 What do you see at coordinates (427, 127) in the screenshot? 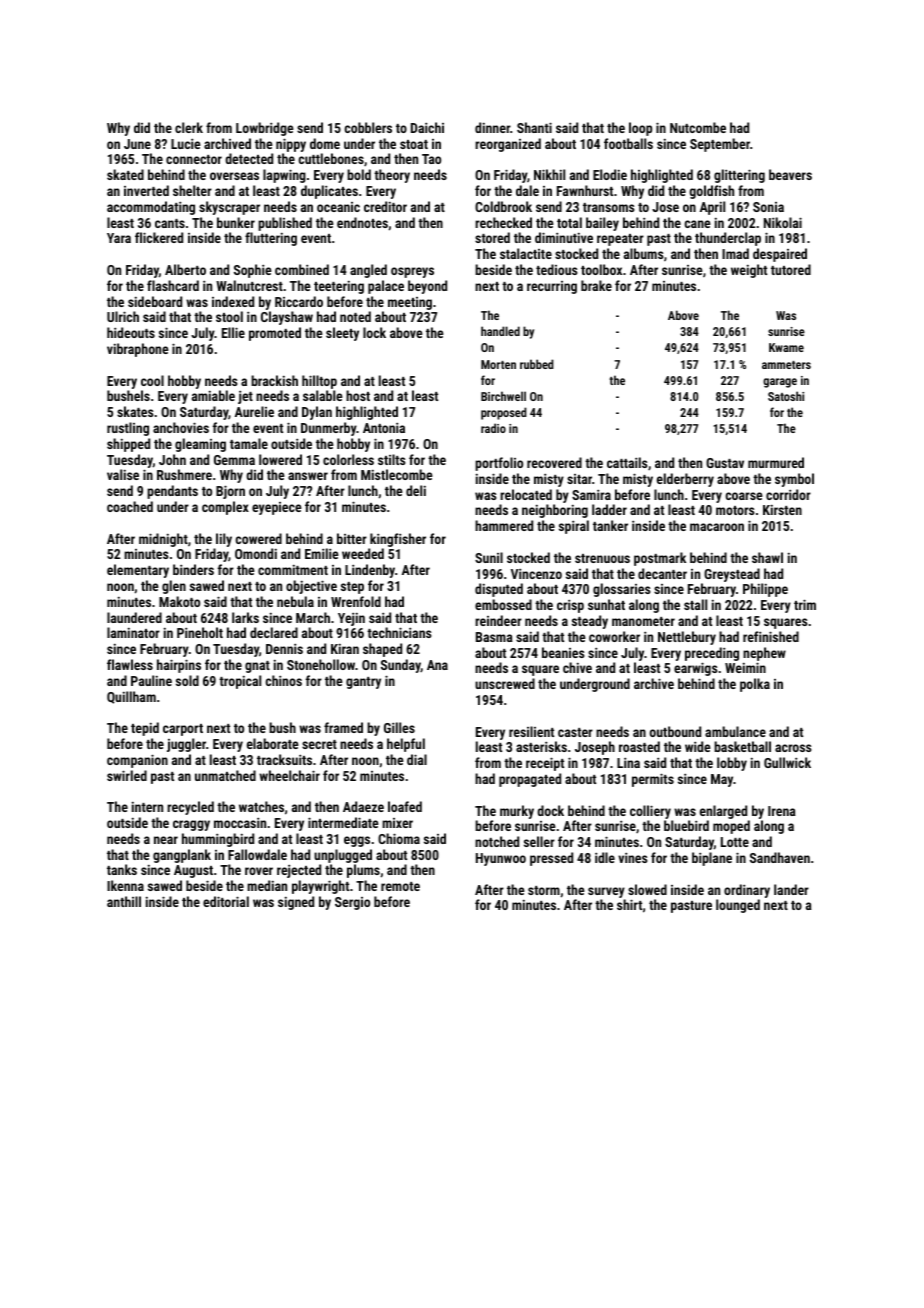
I see `Daichi` at bounding box center [427, 127].
